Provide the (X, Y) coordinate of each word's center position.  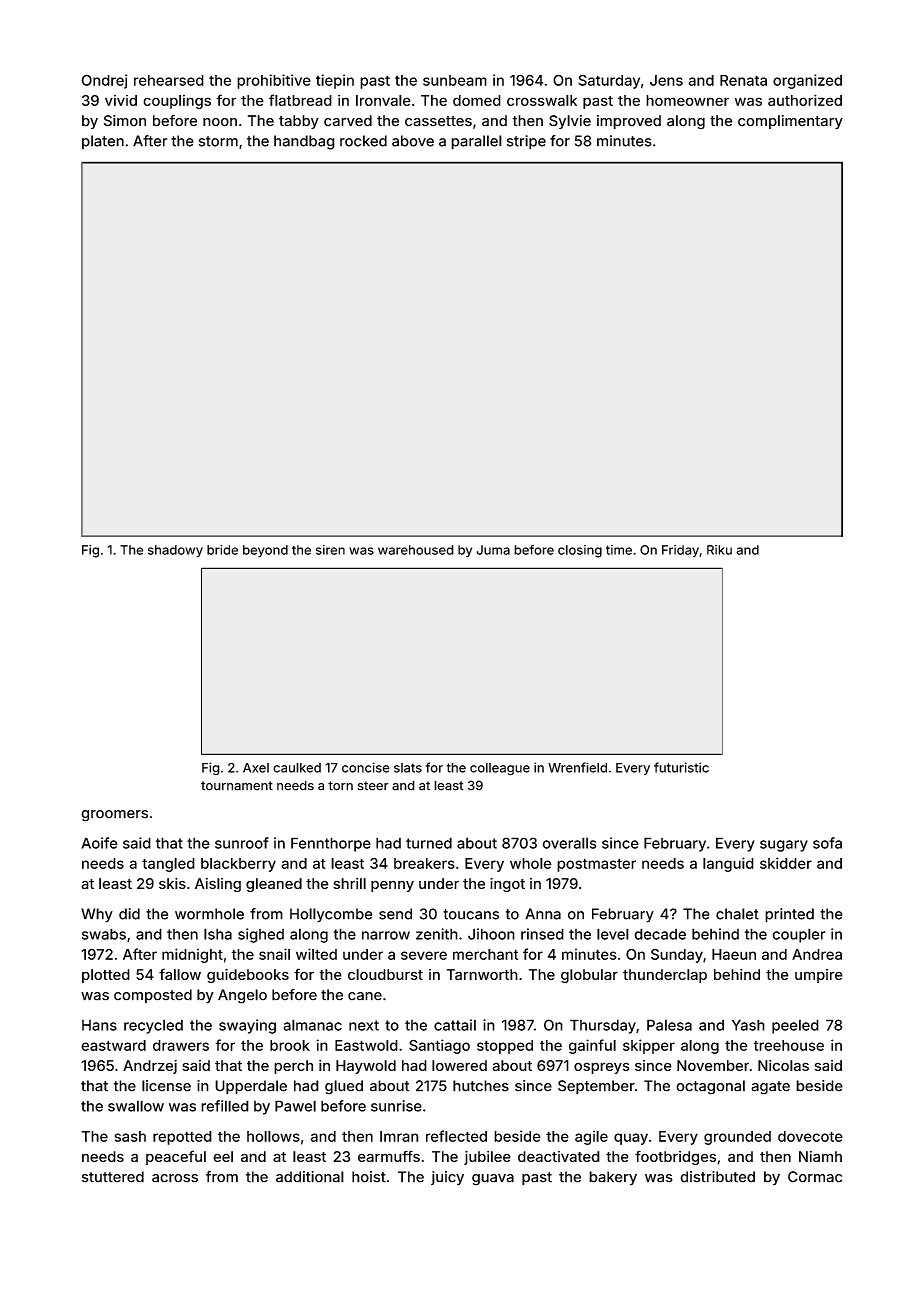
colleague (500, 769)
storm (218, 141)
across (175, 1178)
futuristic (681, 767)
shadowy (175, 551)
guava (493, 1180)
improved (629, 122)
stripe (526, 142)
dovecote (810, 1136)
